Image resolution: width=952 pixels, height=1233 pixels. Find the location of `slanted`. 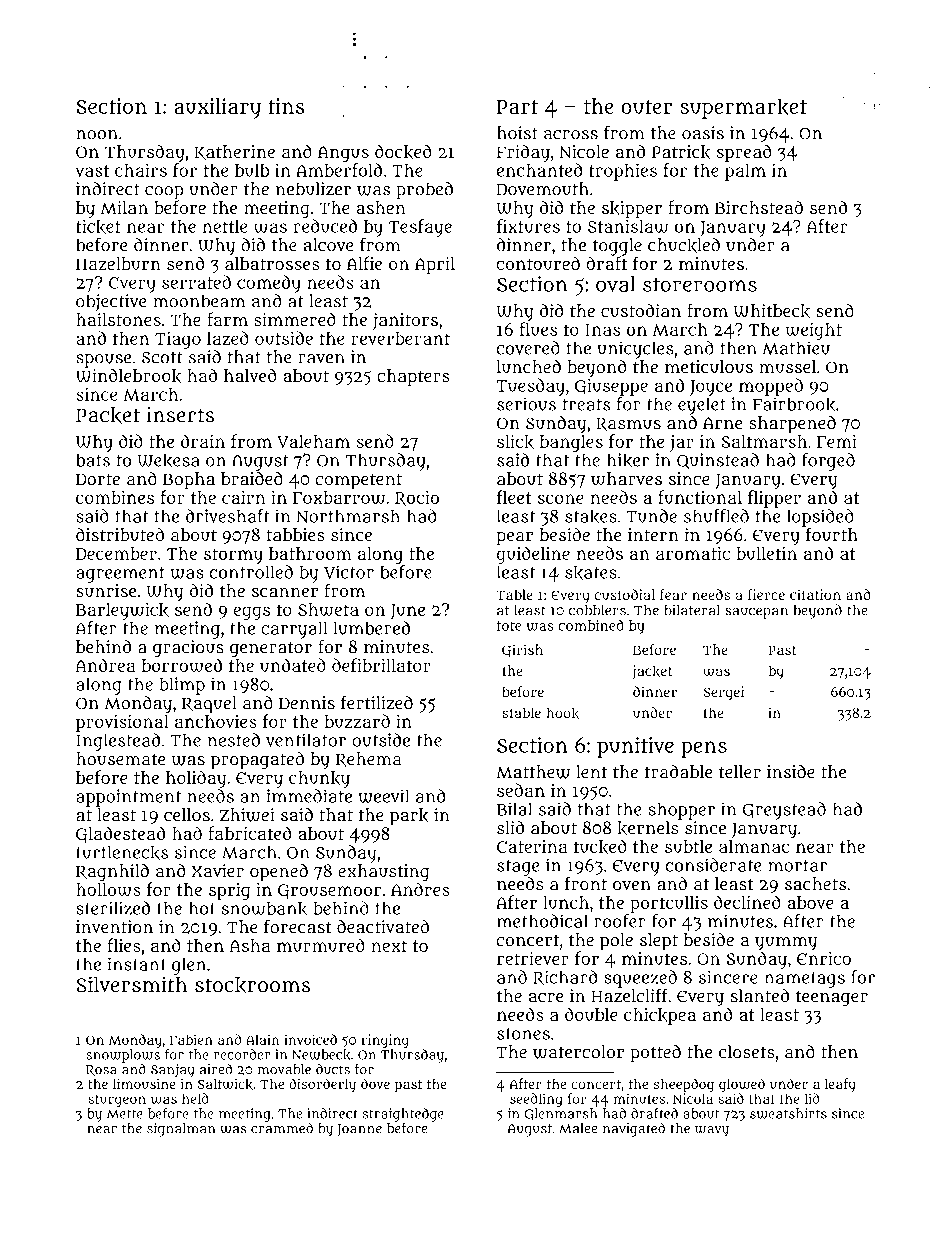

slanted is located at coordinates (759, 996).
